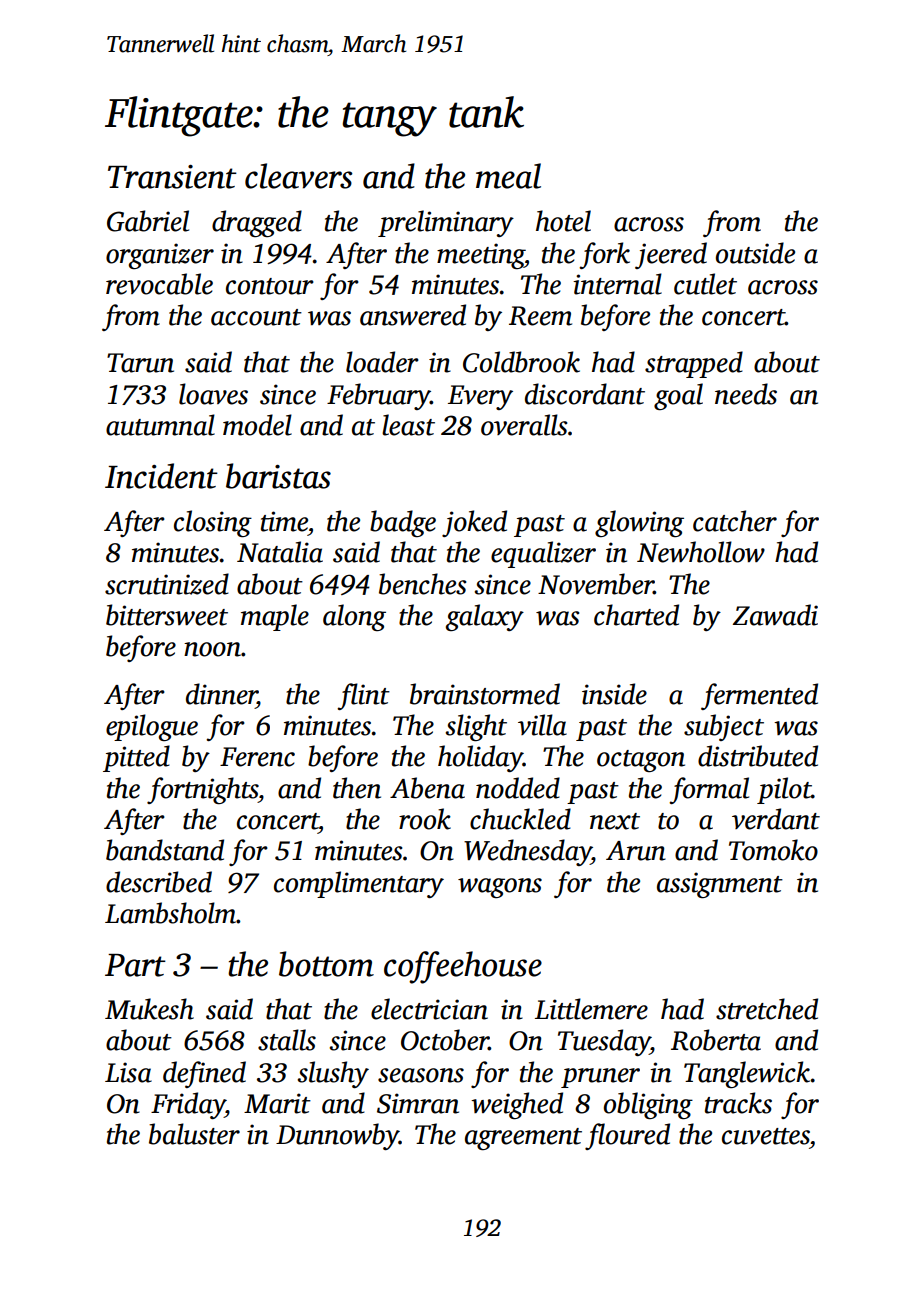 This document has width=924, height=1311. Describe the element at coordinates (128, 1072) in the document. I see `Lisa` at that location.
